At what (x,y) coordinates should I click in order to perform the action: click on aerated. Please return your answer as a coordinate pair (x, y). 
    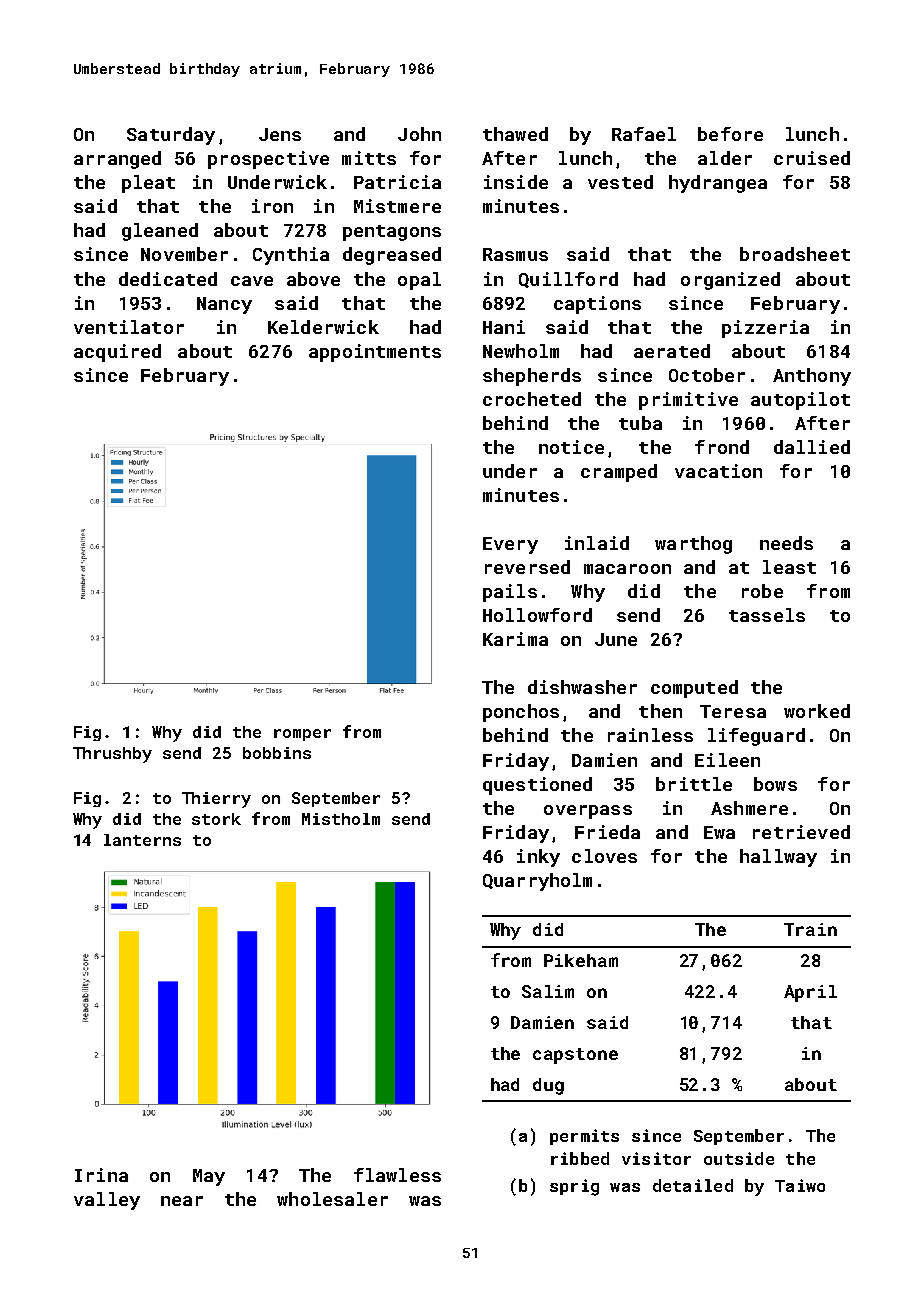
    Looking at the image, I should click on (672, 351).
